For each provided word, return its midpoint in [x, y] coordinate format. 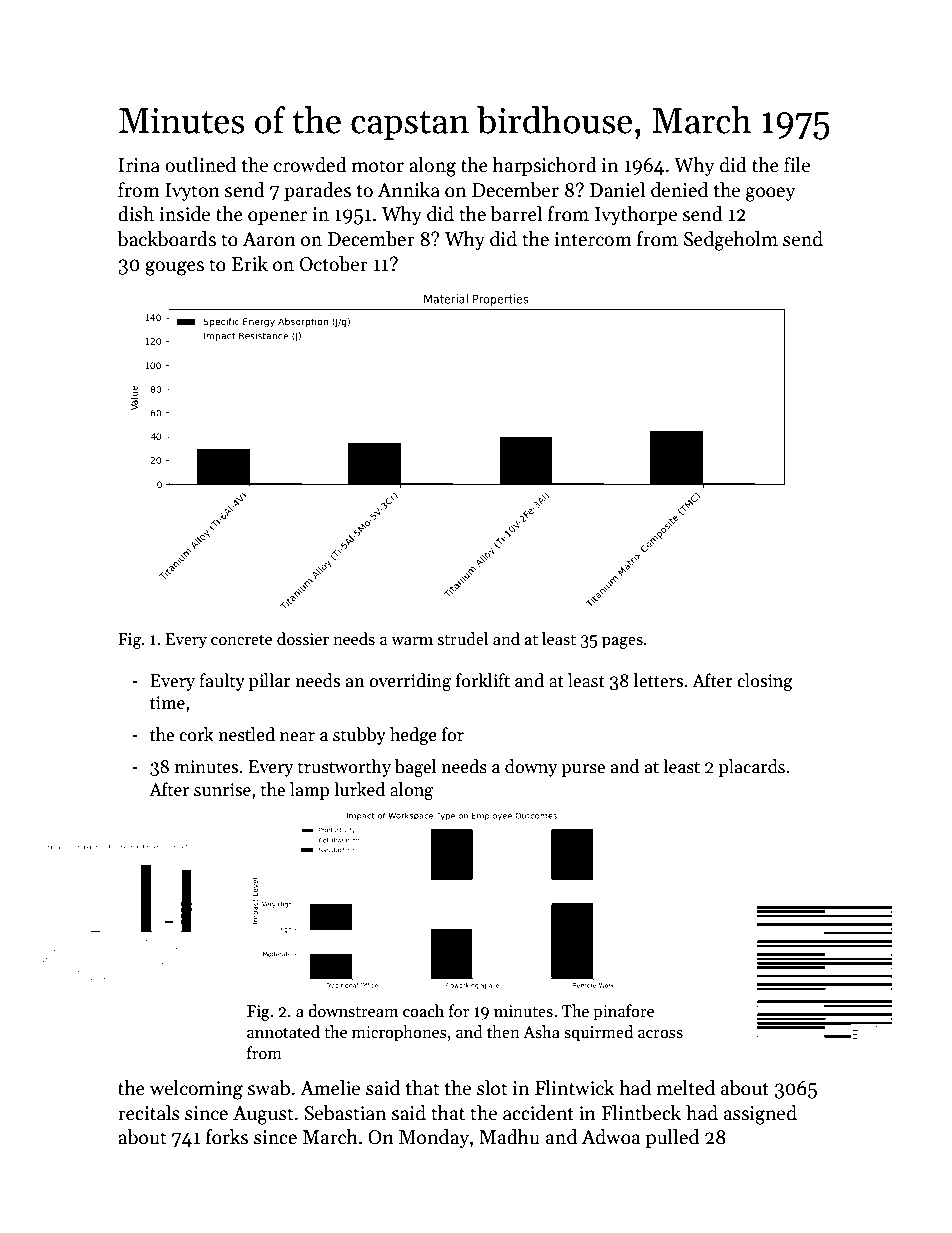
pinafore [623, 1012]
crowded [310, 165]
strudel [463, 639]
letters [658, 680]
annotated [283, 1032]
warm [412, 641]
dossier [303, 639]
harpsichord [545, 166]
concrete [241, 640]
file [797, 165]
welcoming [196, 1090]
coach [423, 1011]
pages [622, 643]
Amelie [330, 1088]
